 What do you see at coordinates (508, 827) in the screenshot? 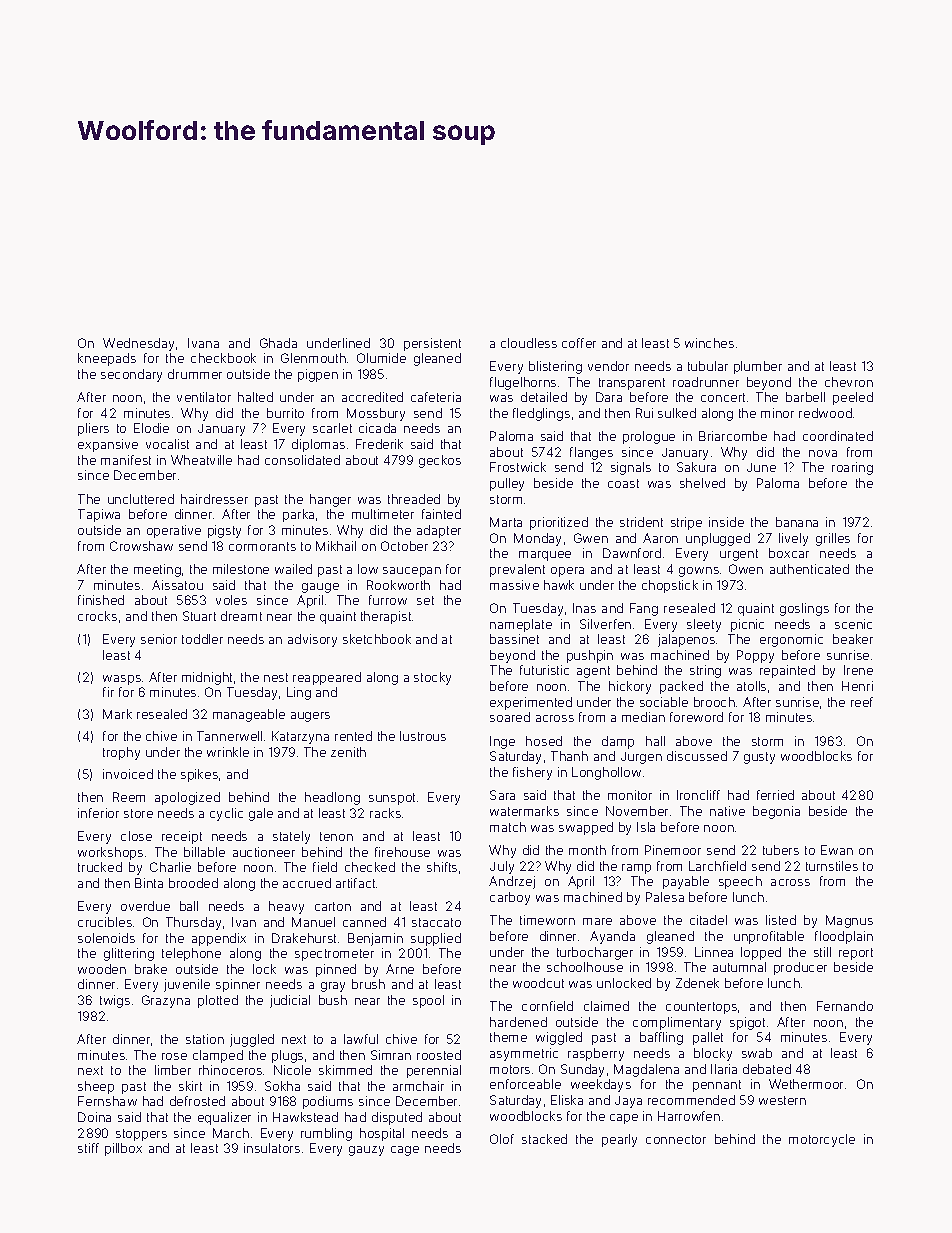
I see `match` at bounding box center [508, 827].
